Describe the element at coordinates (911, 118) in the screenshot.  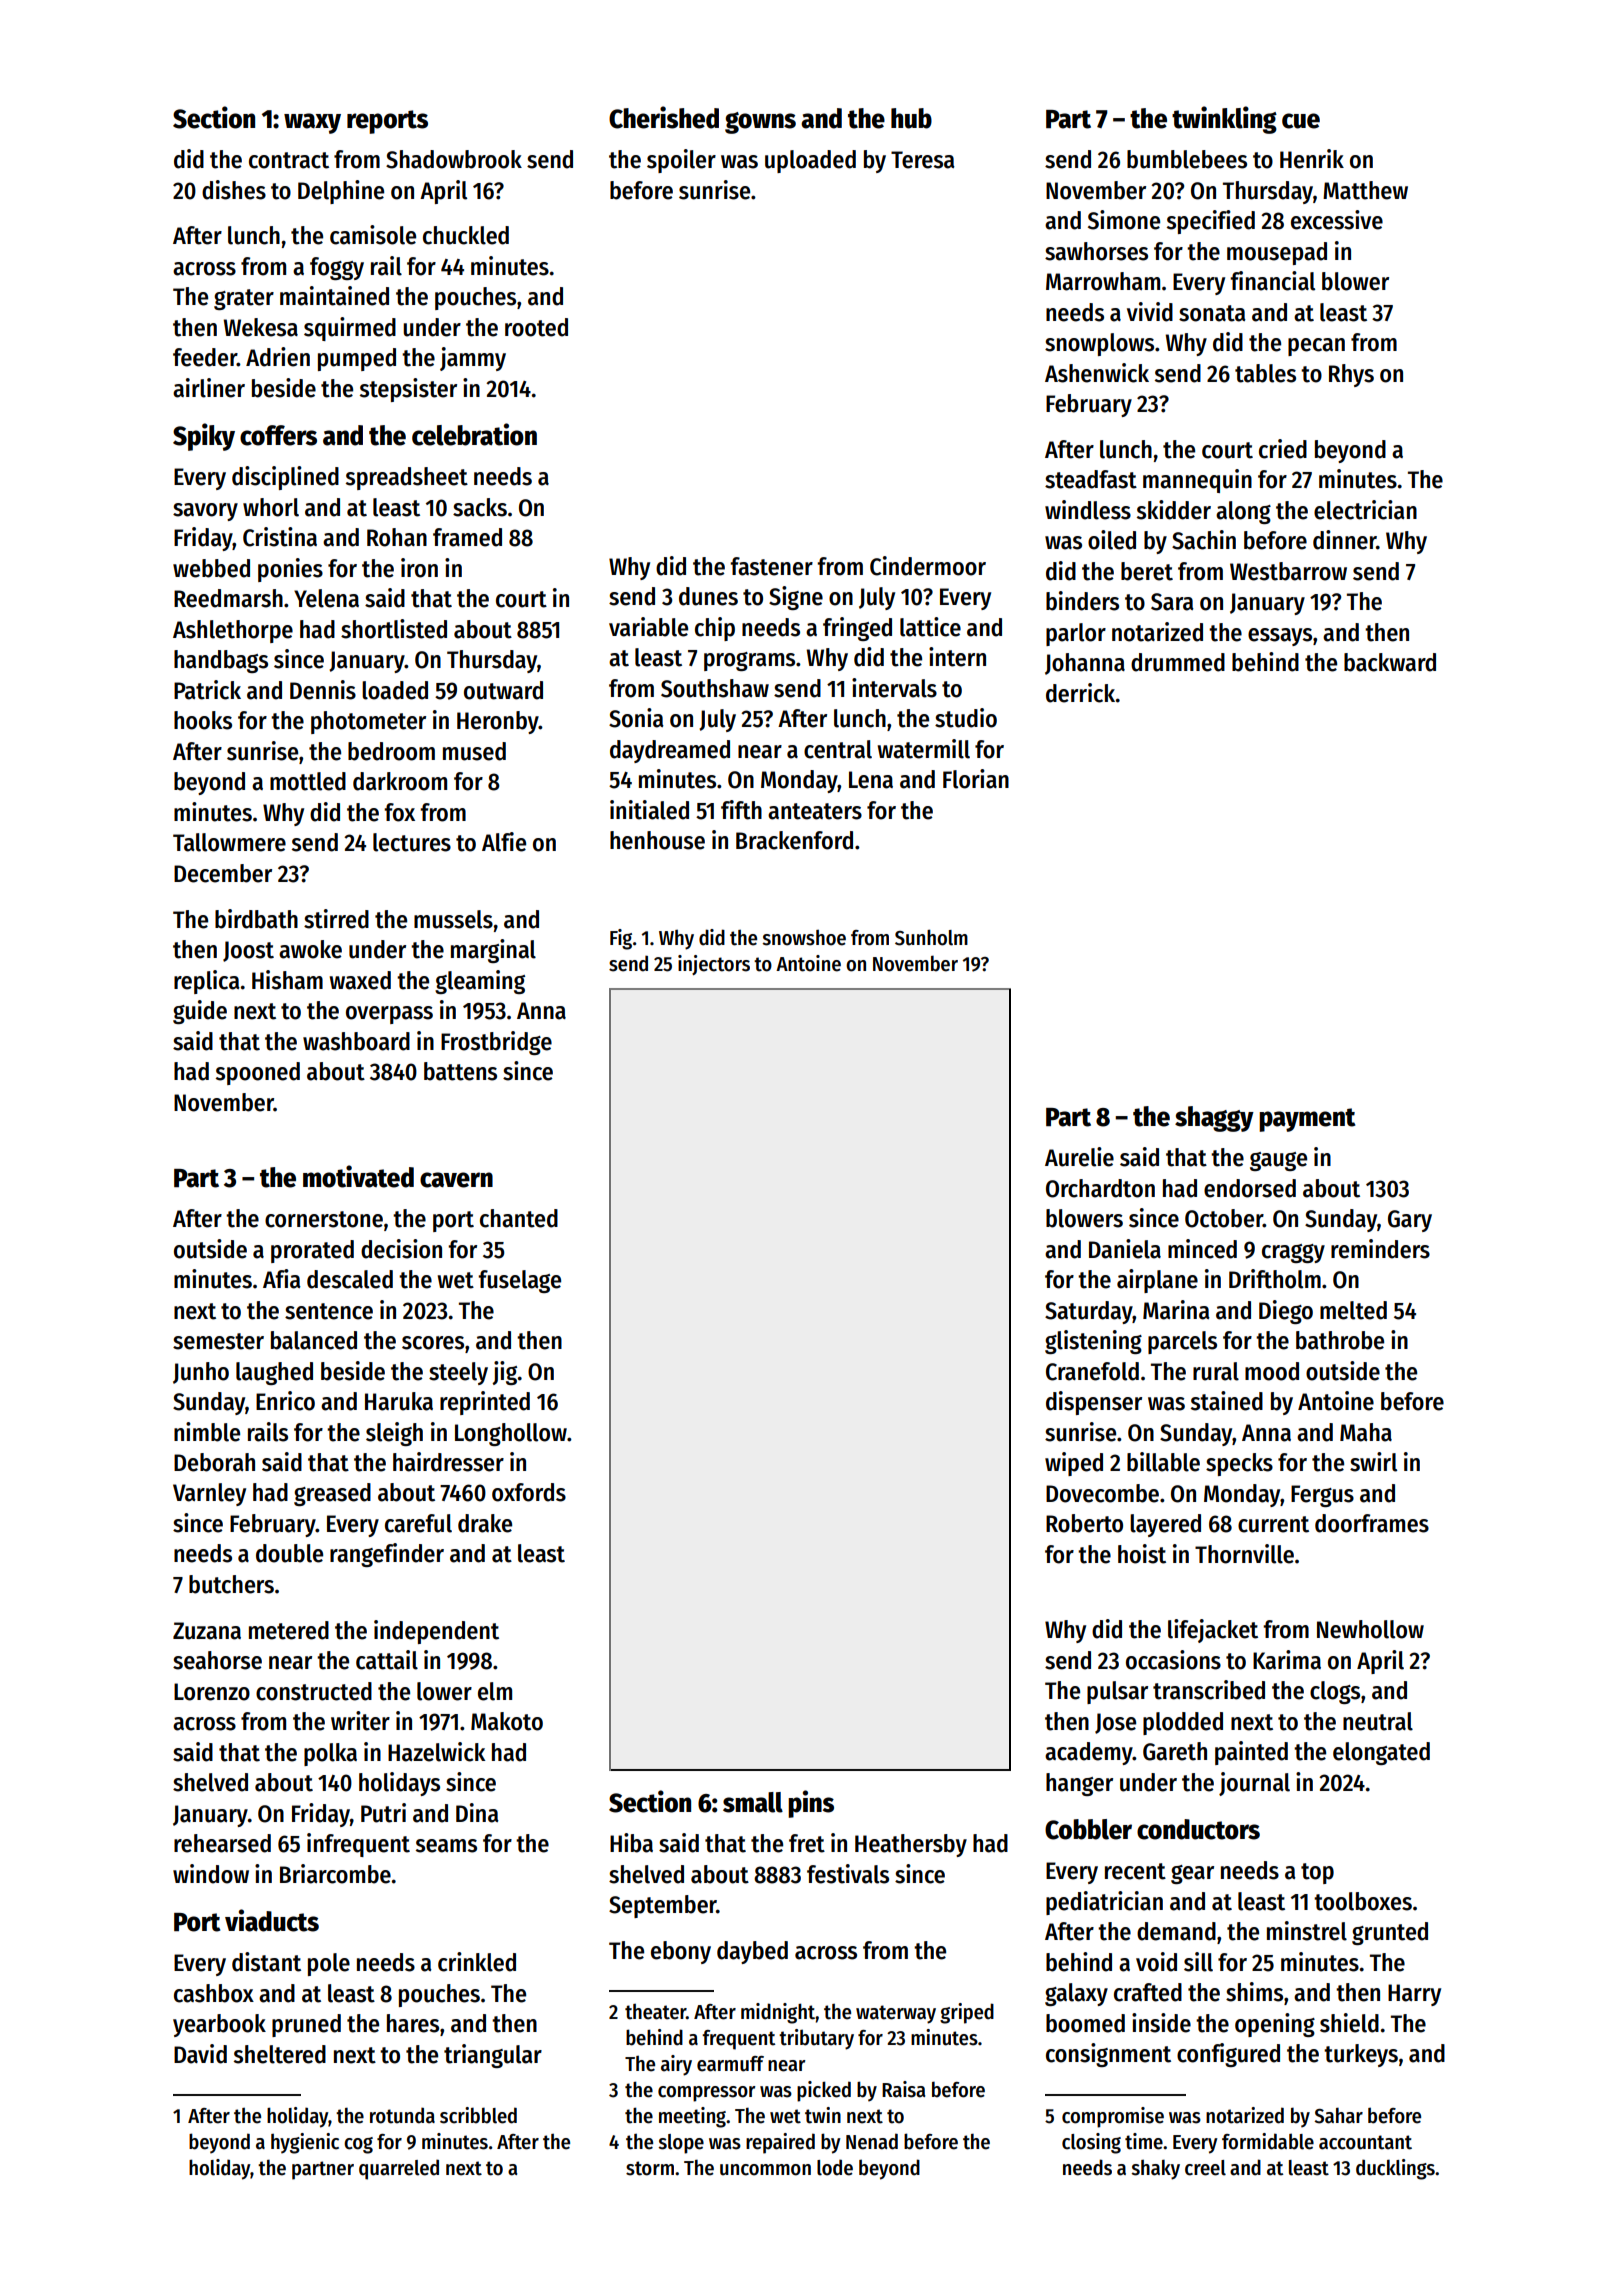
I see `hub` at that location.
